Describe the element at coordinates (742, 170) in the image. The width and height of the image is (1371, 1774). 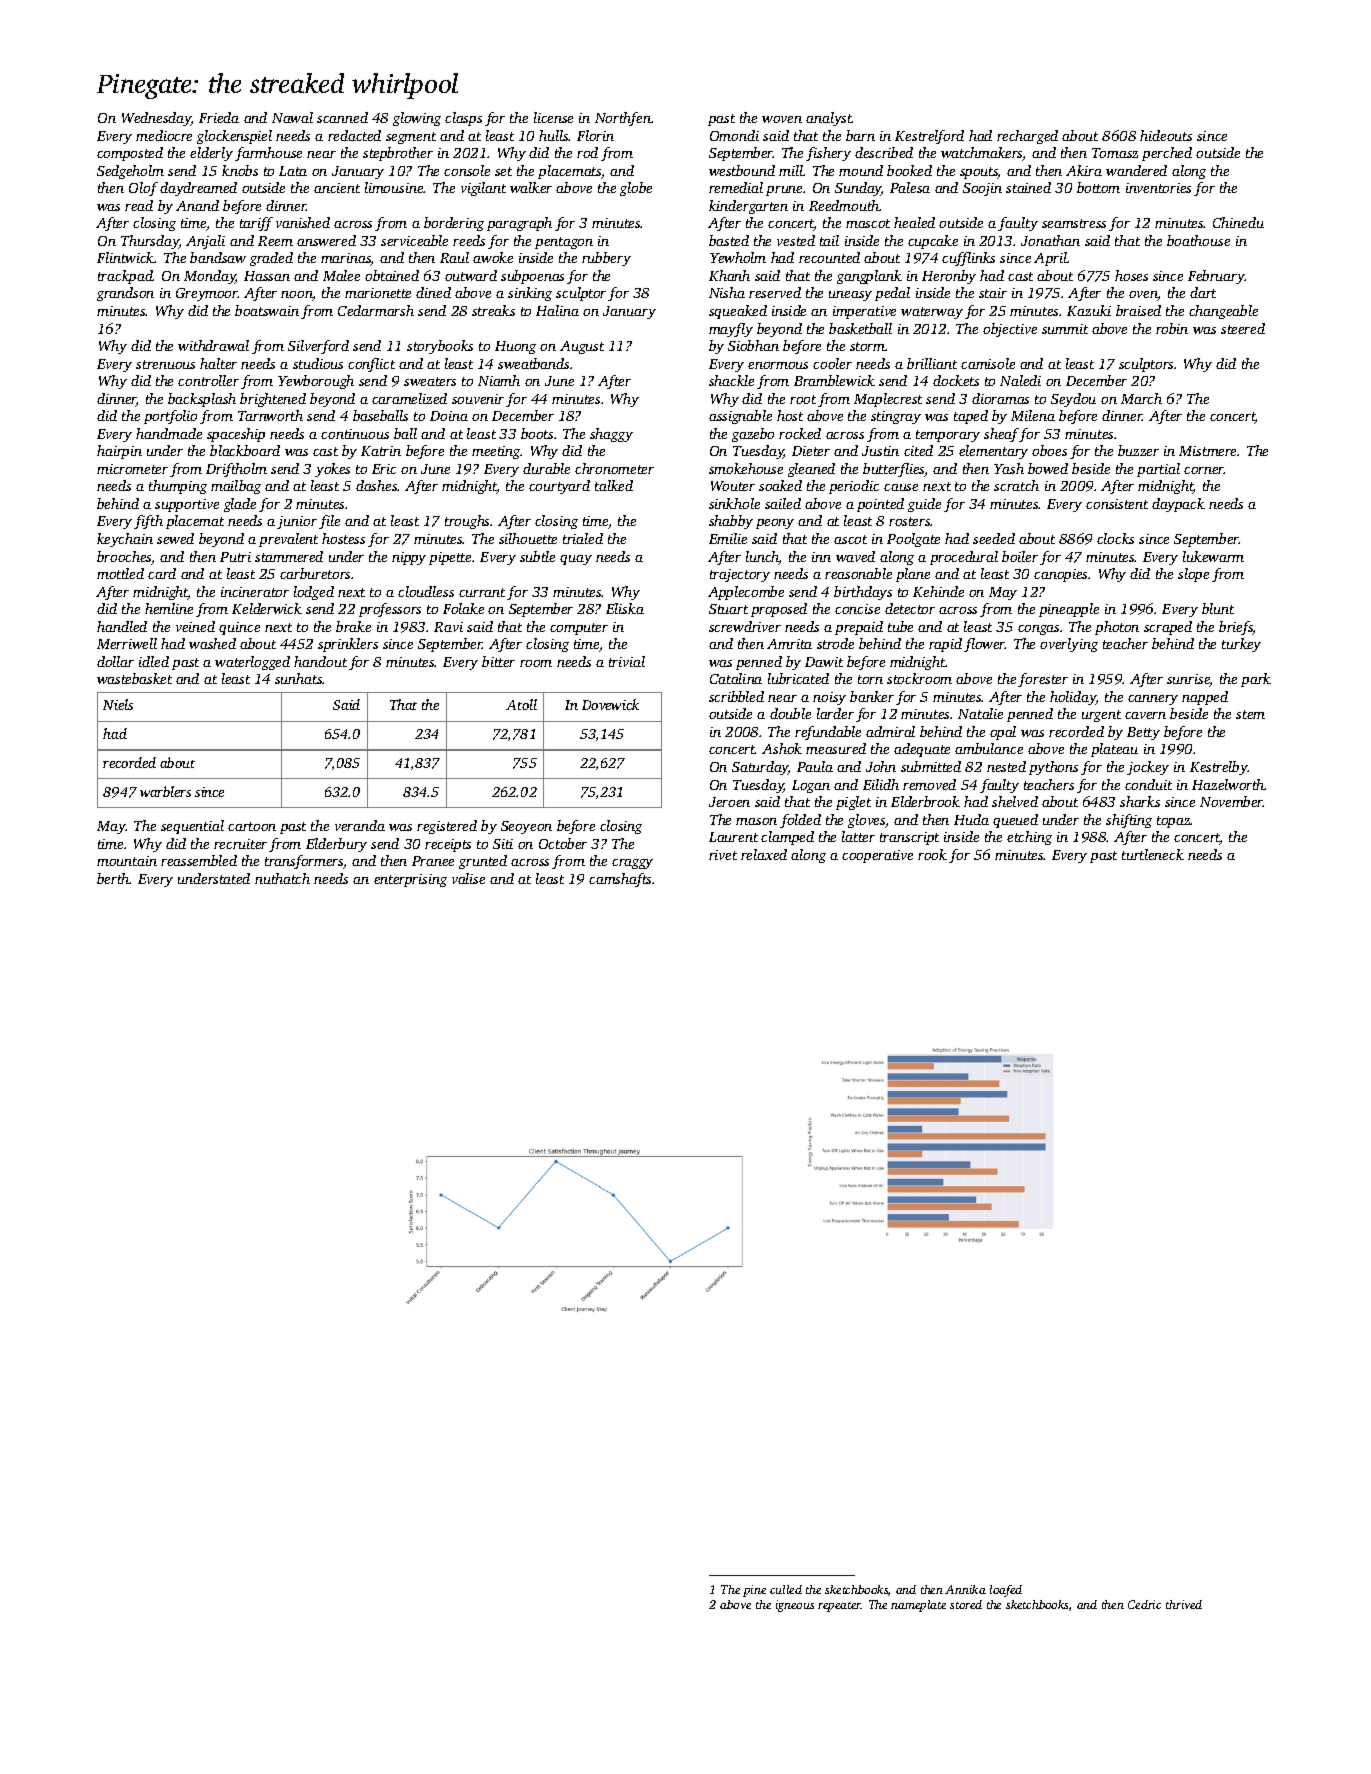
I see `westbound` at that location.
